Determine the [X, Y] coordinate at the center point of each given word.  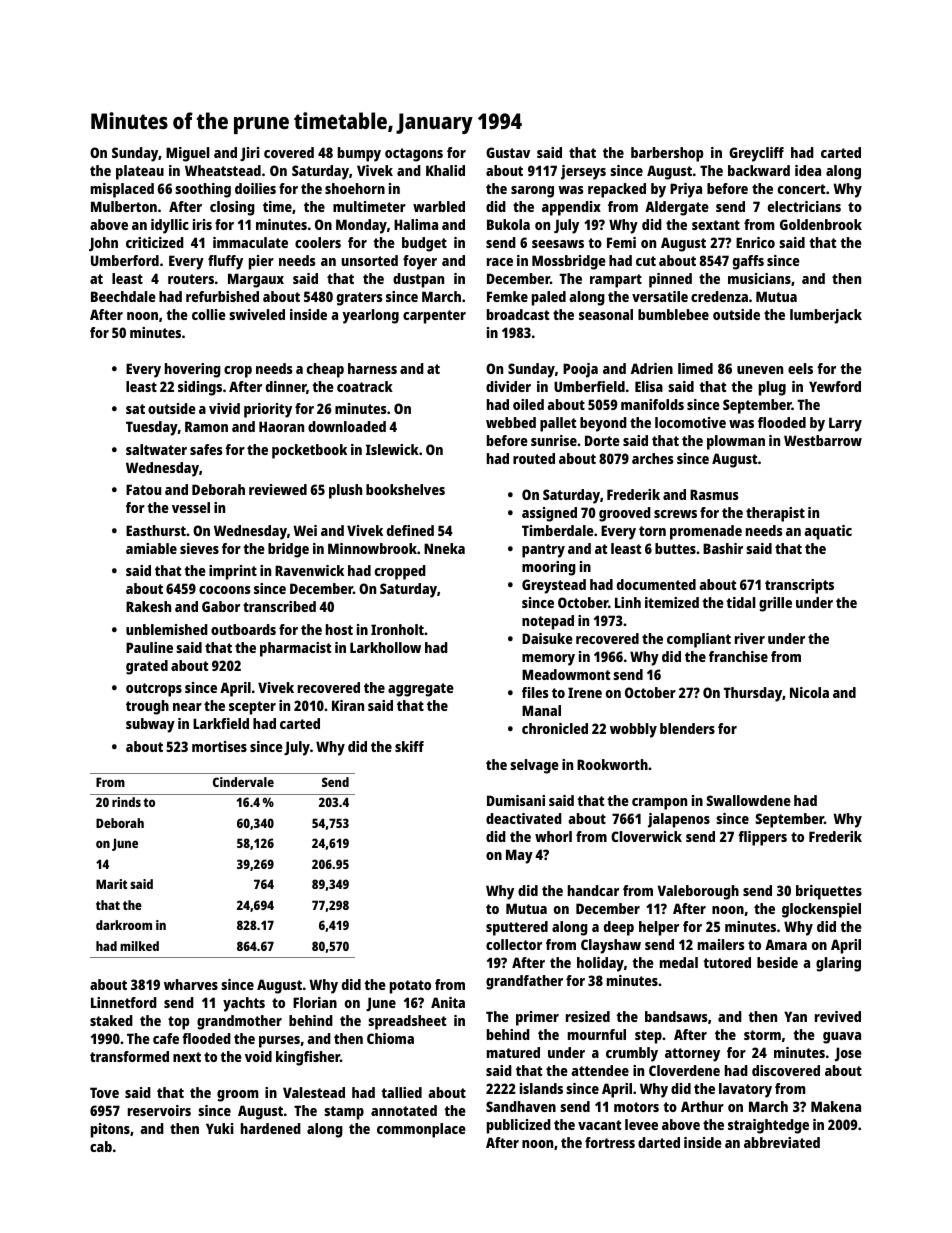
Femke [507, 296]
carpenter [434, 317]
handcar [593, 890]
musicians [759, 278]
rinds [126, 802]
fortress [610, 1142]
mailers [721, 944]
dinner [286, 387]
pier [261, 262]
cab [101, 1146]
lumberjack [826, 316]
